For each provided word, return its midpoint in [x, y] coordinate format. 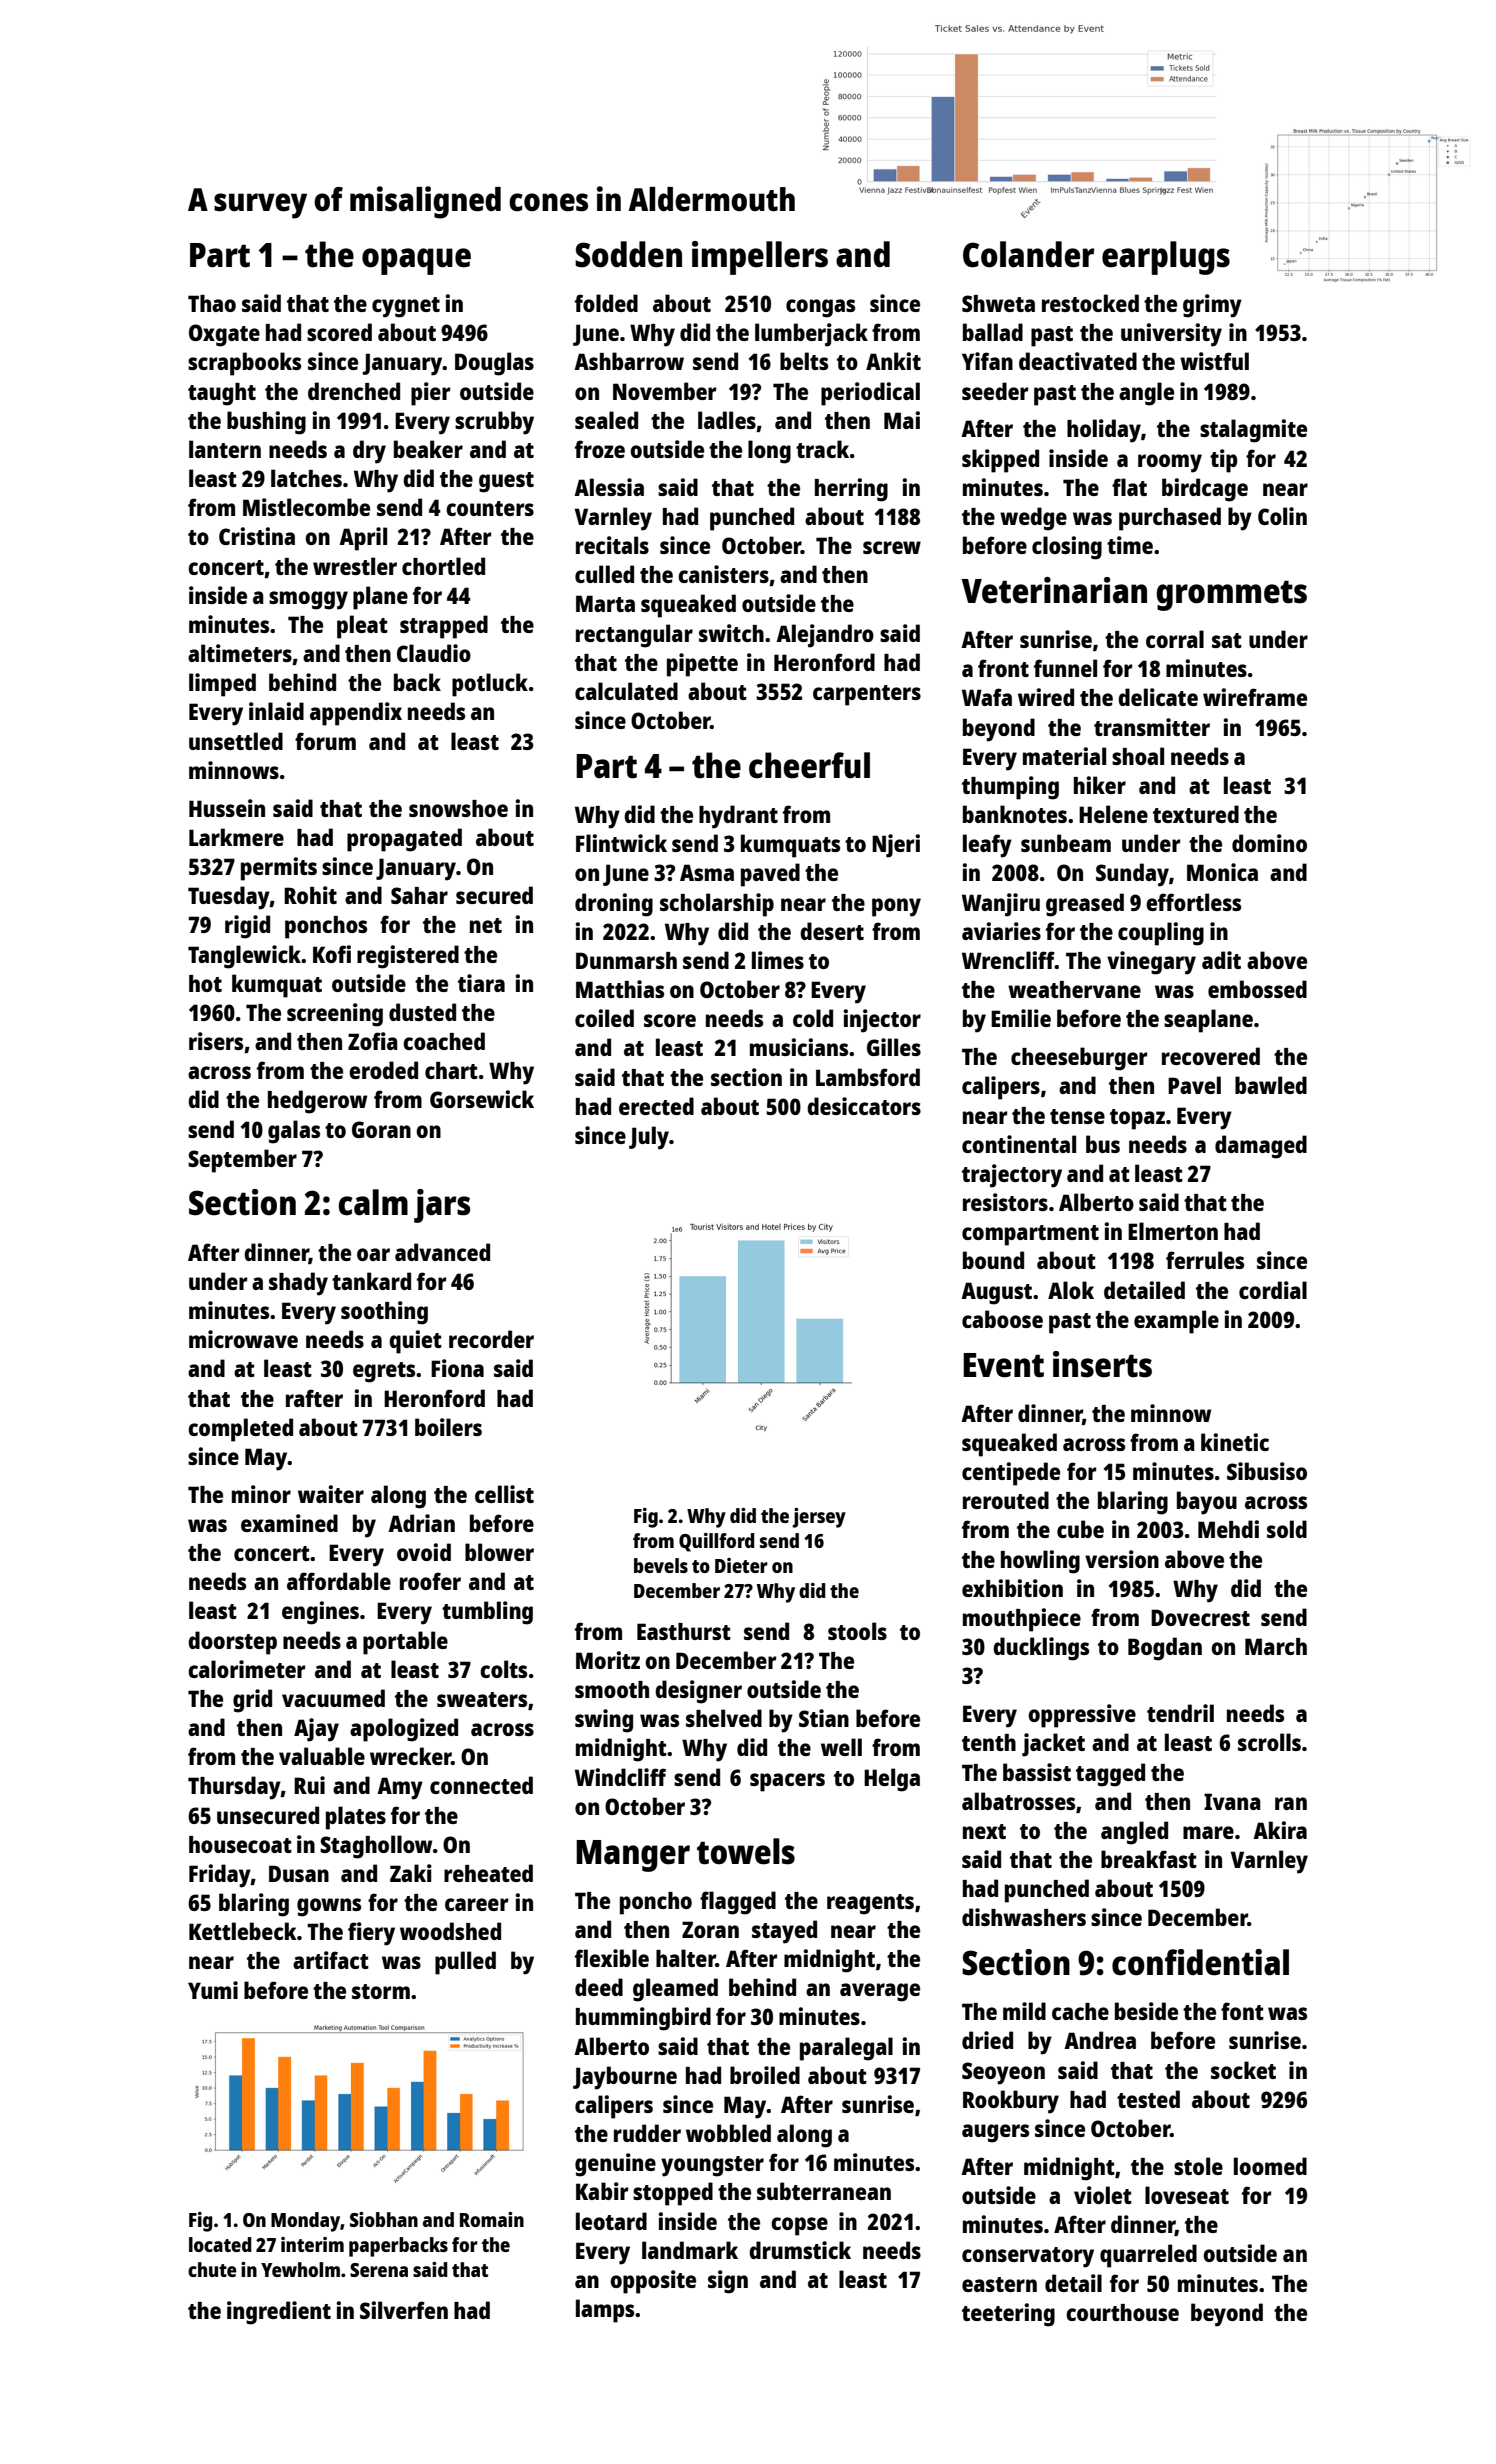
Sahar [419, 895]
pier [431, 394]
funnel [1065, 668]
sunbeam [1066, 843]
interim [312, 2244]
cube [1080, 1529]
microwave [243, 1339]
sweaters [482, 1699]
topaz [1137, 1119]
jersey [819, 1518]
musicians [799, 1047]
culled [604, 574]
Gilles [894, 1047]
